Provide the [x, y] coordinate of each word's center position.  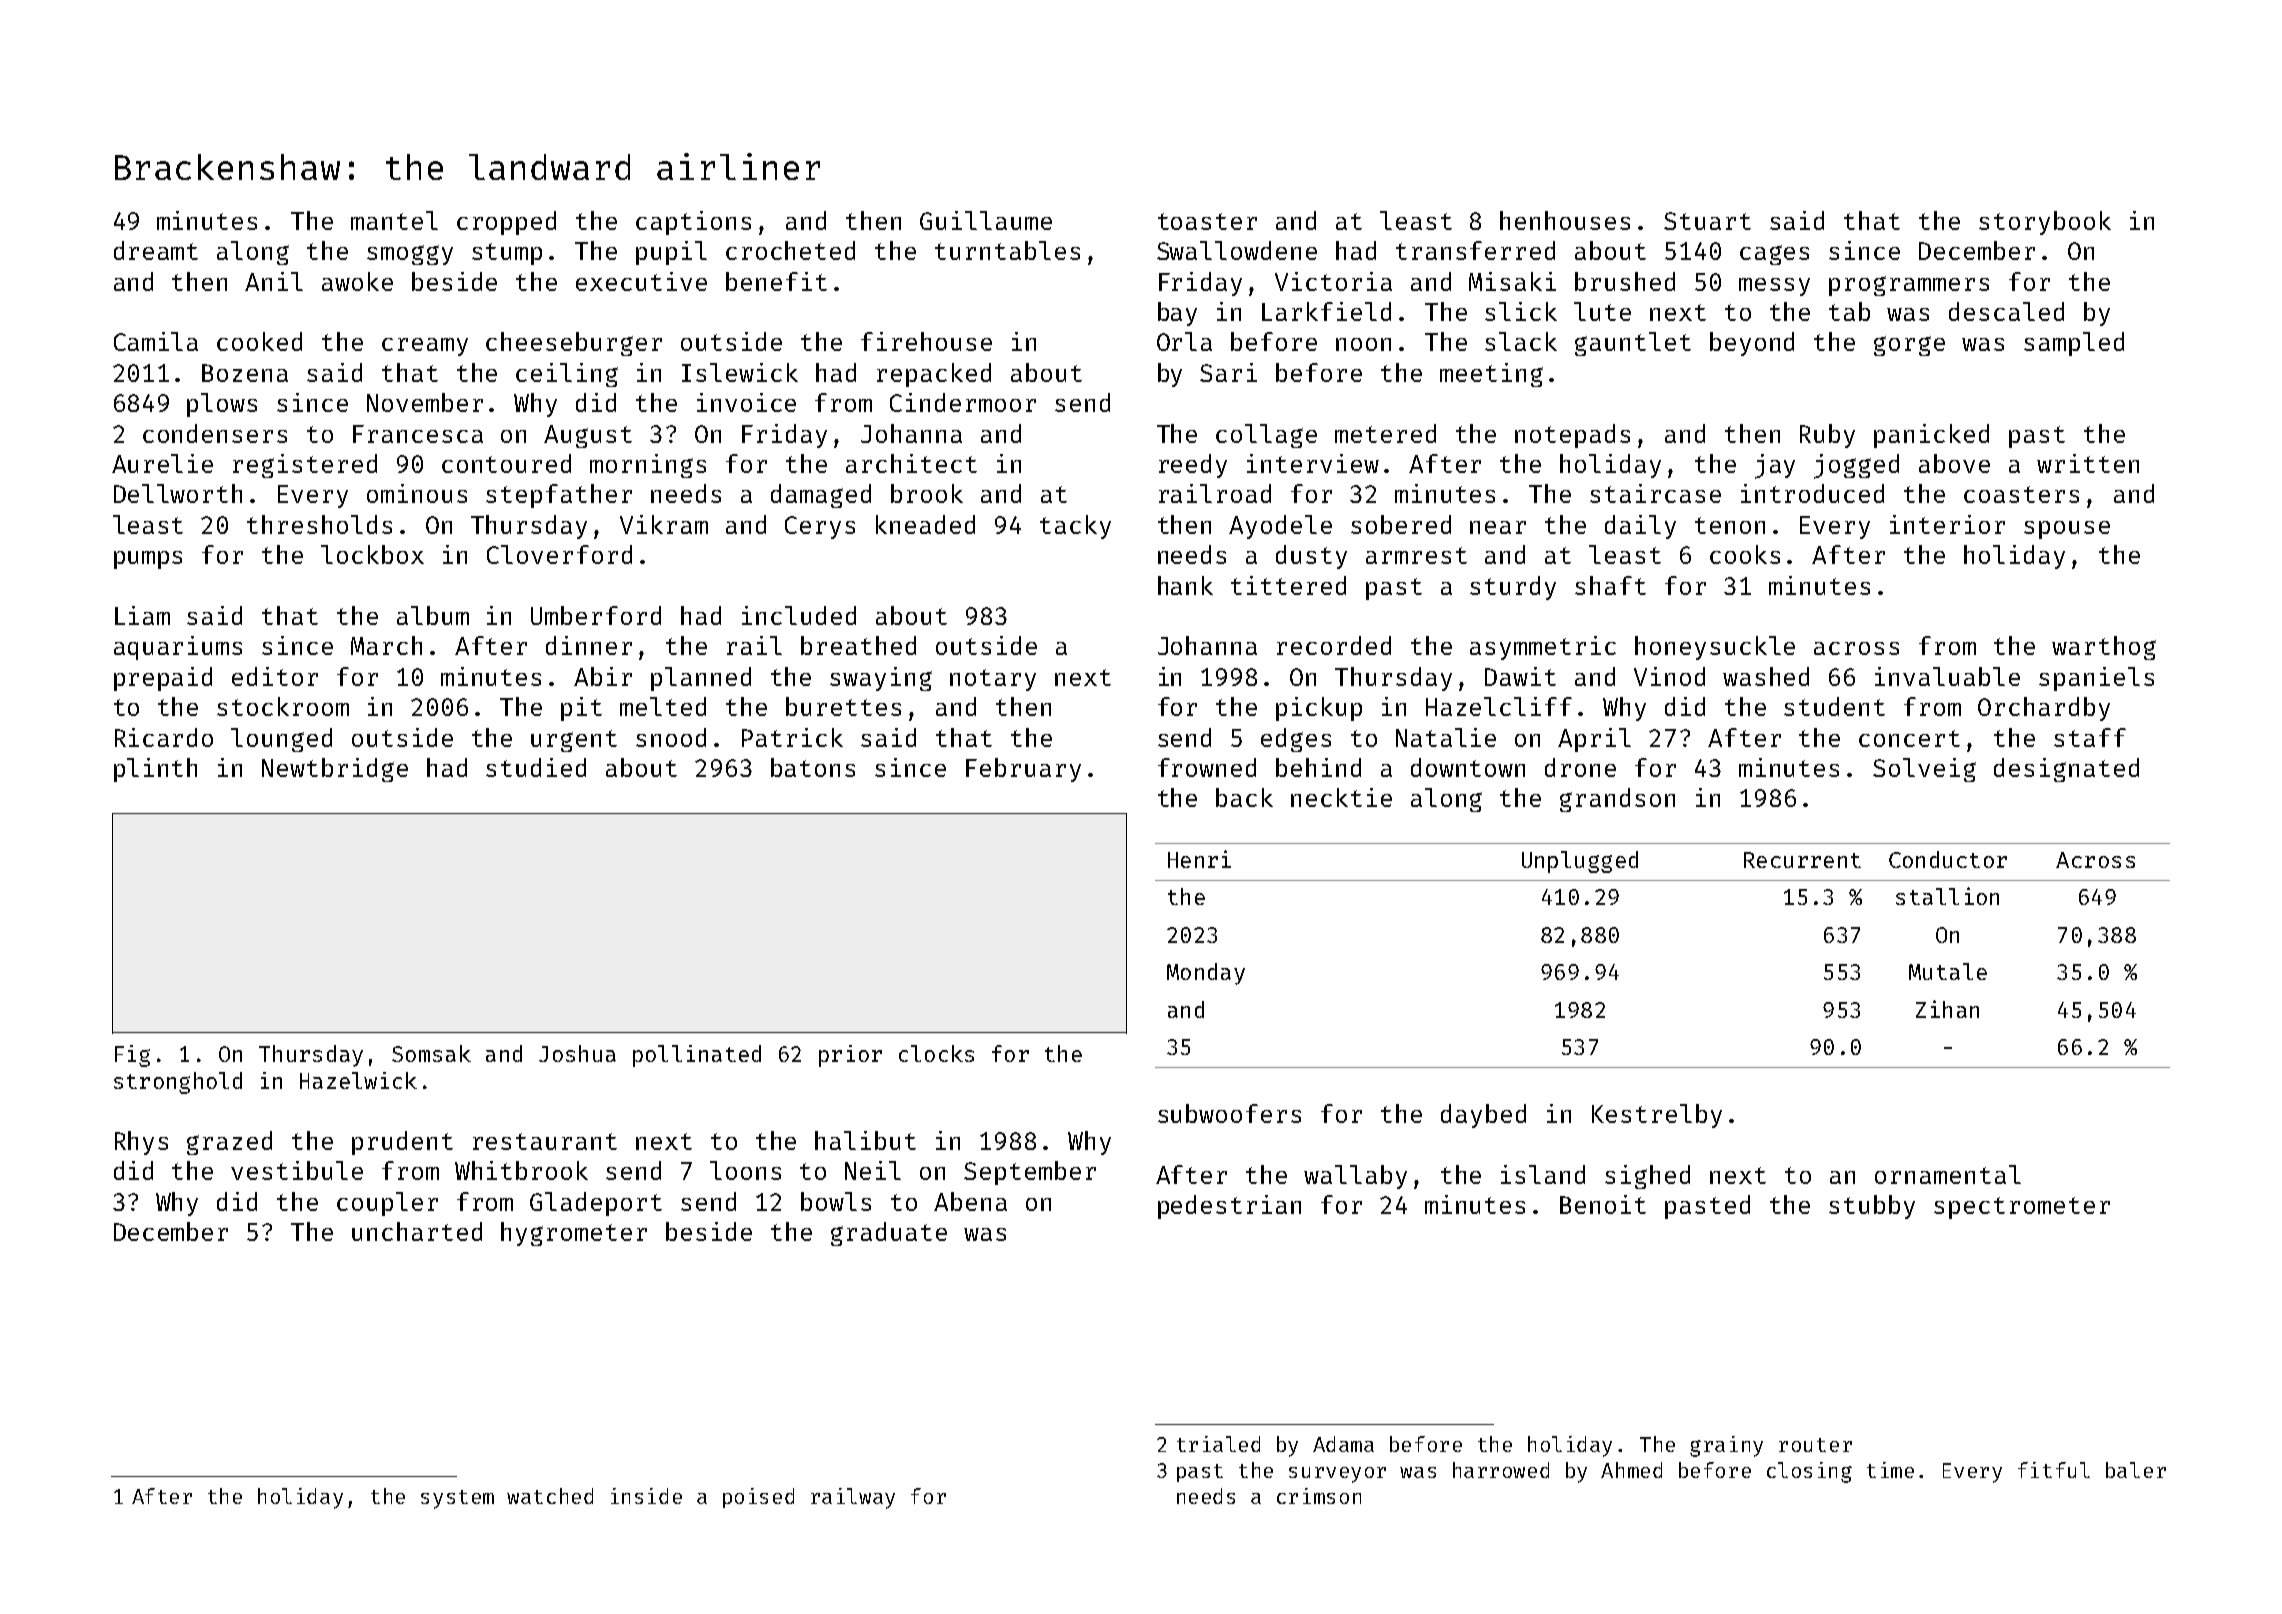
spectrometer [2022, 1208]
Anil [274, 281]
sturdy [1513, 588]
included [799, 615]
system [457, 1499]
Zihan [1947, 1009]
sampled [2074, 344]
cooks [1745, 554]
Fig [132, 1056]
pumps [148, 560]
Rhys [141, 1143]
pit [581, 709]
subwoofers [1229, 1113]
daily [1640, 527]
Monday [1206, 974]
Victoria [1333, 281]
